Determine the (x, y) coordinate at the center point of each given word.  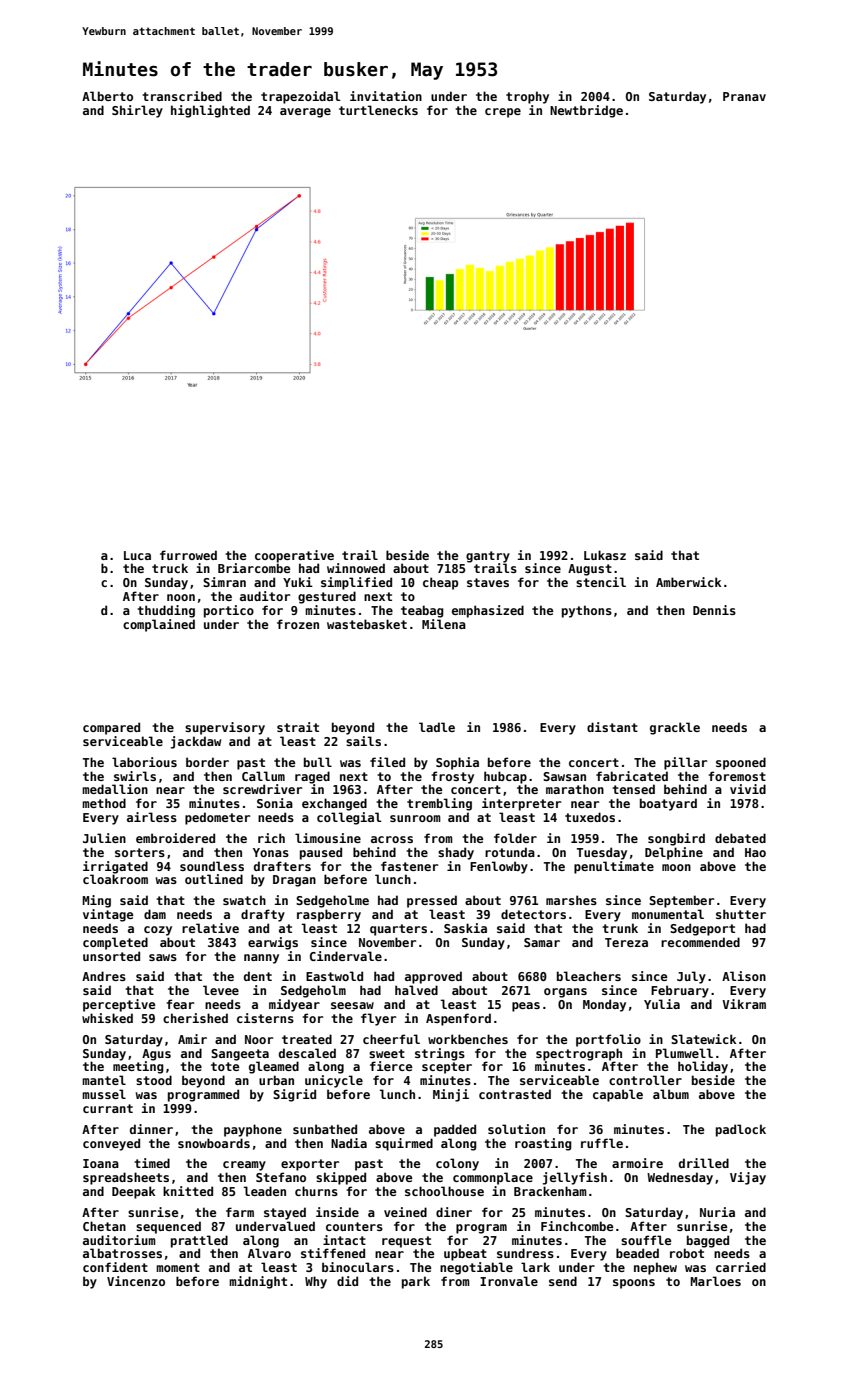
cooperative (294, 556)
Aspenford (458, 1019)
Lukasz (605, 555)
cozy (158, 931)
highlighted (210, 111)
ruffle (602, 1143)
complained (159, 625)
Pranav (744, 96)
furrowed (188, 555)
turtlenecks (378, 110)
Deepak (133, 1192)
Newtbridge (586, 111)
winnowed (356, 568)
